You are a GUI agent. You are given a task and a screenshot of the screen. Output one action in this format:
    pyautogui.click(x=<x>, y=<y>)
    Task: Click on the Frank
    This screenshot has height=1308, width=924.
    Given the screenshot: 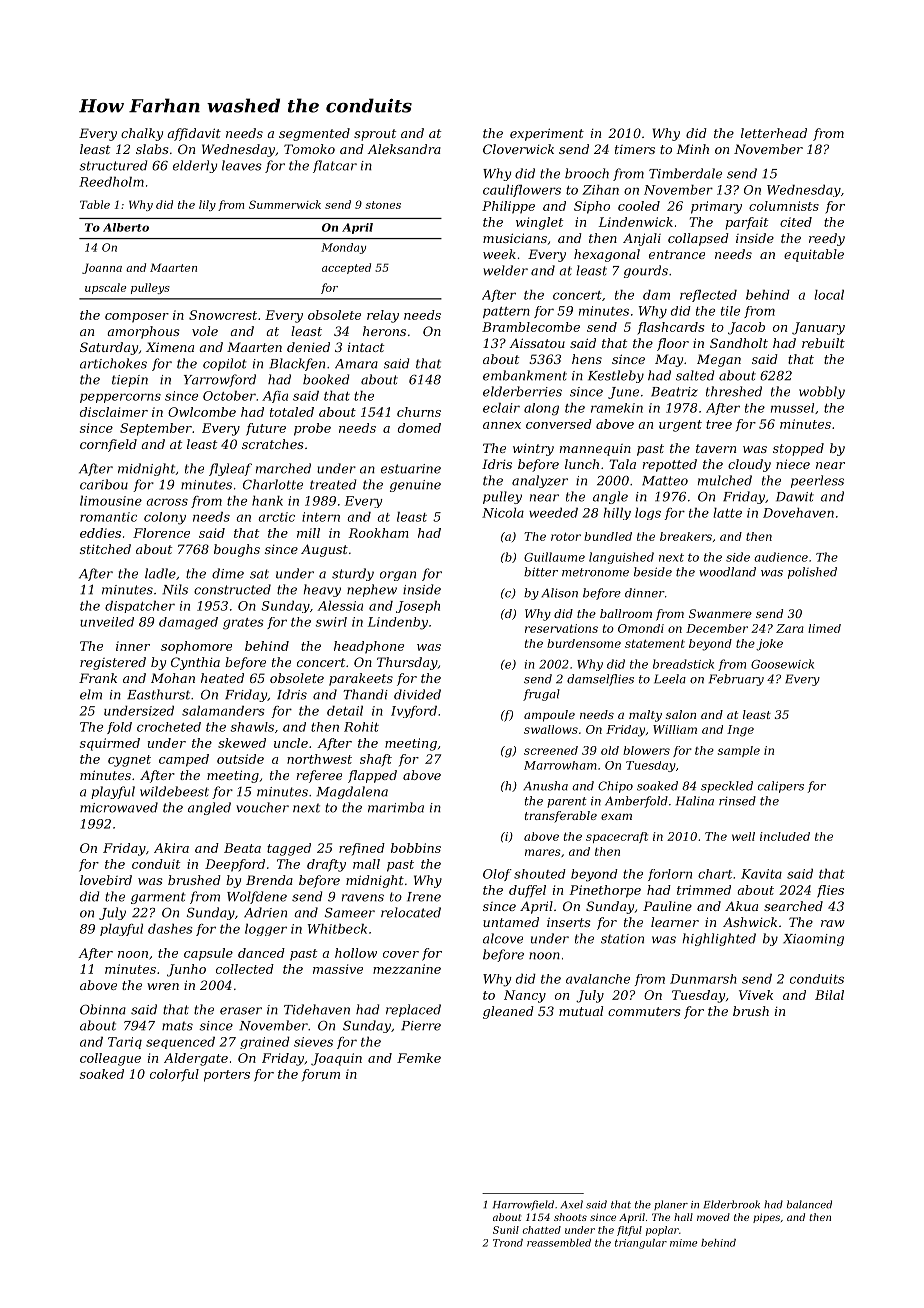 What is the action you would take?
    pyautogui.click(x=98, y=678)
